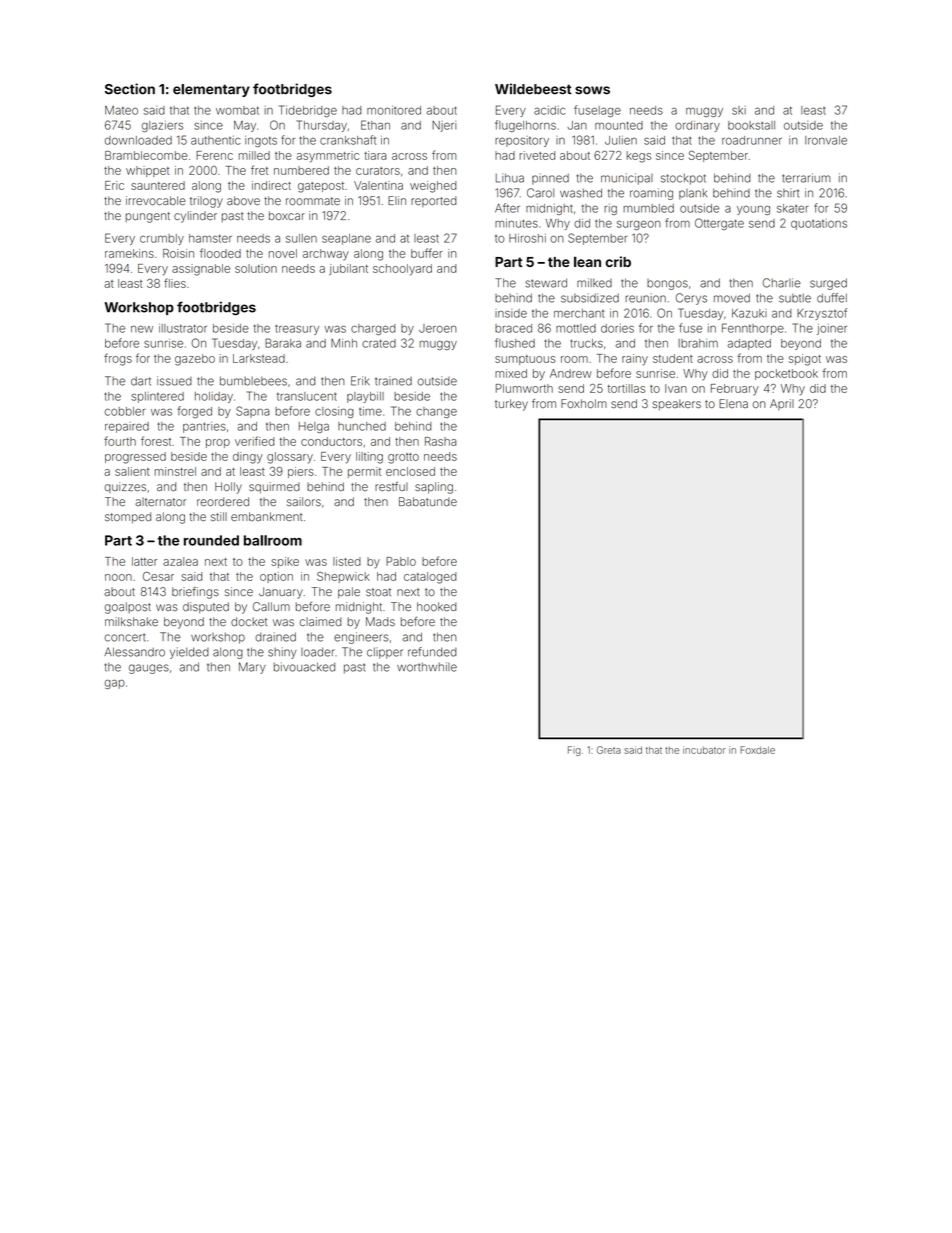  Describe the element at coordinates (436, 606) in the screenshot. I see `hooked` at that location.
